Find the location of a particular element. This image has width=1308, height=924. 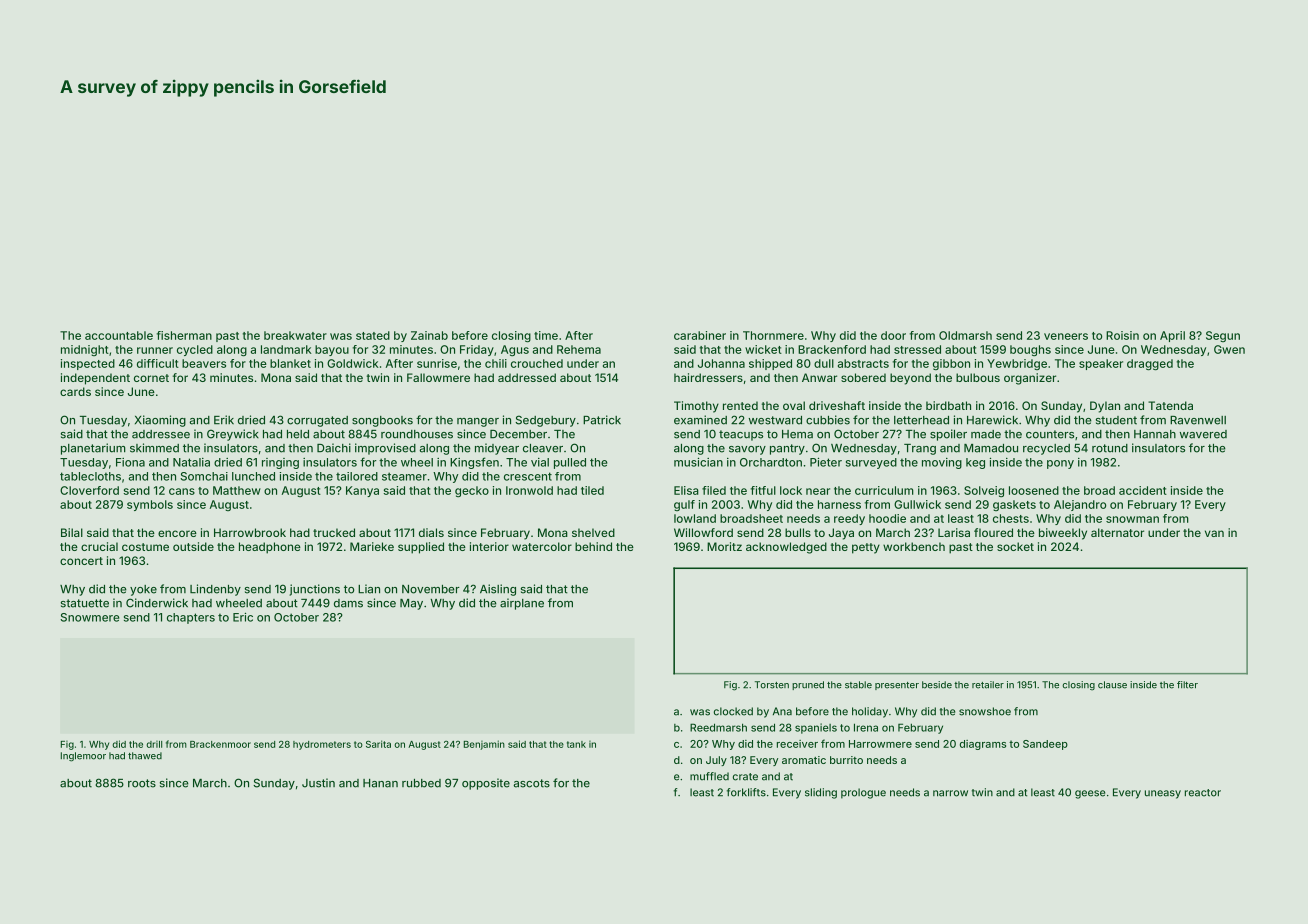

geese is located at coordinates (1090, 794).
